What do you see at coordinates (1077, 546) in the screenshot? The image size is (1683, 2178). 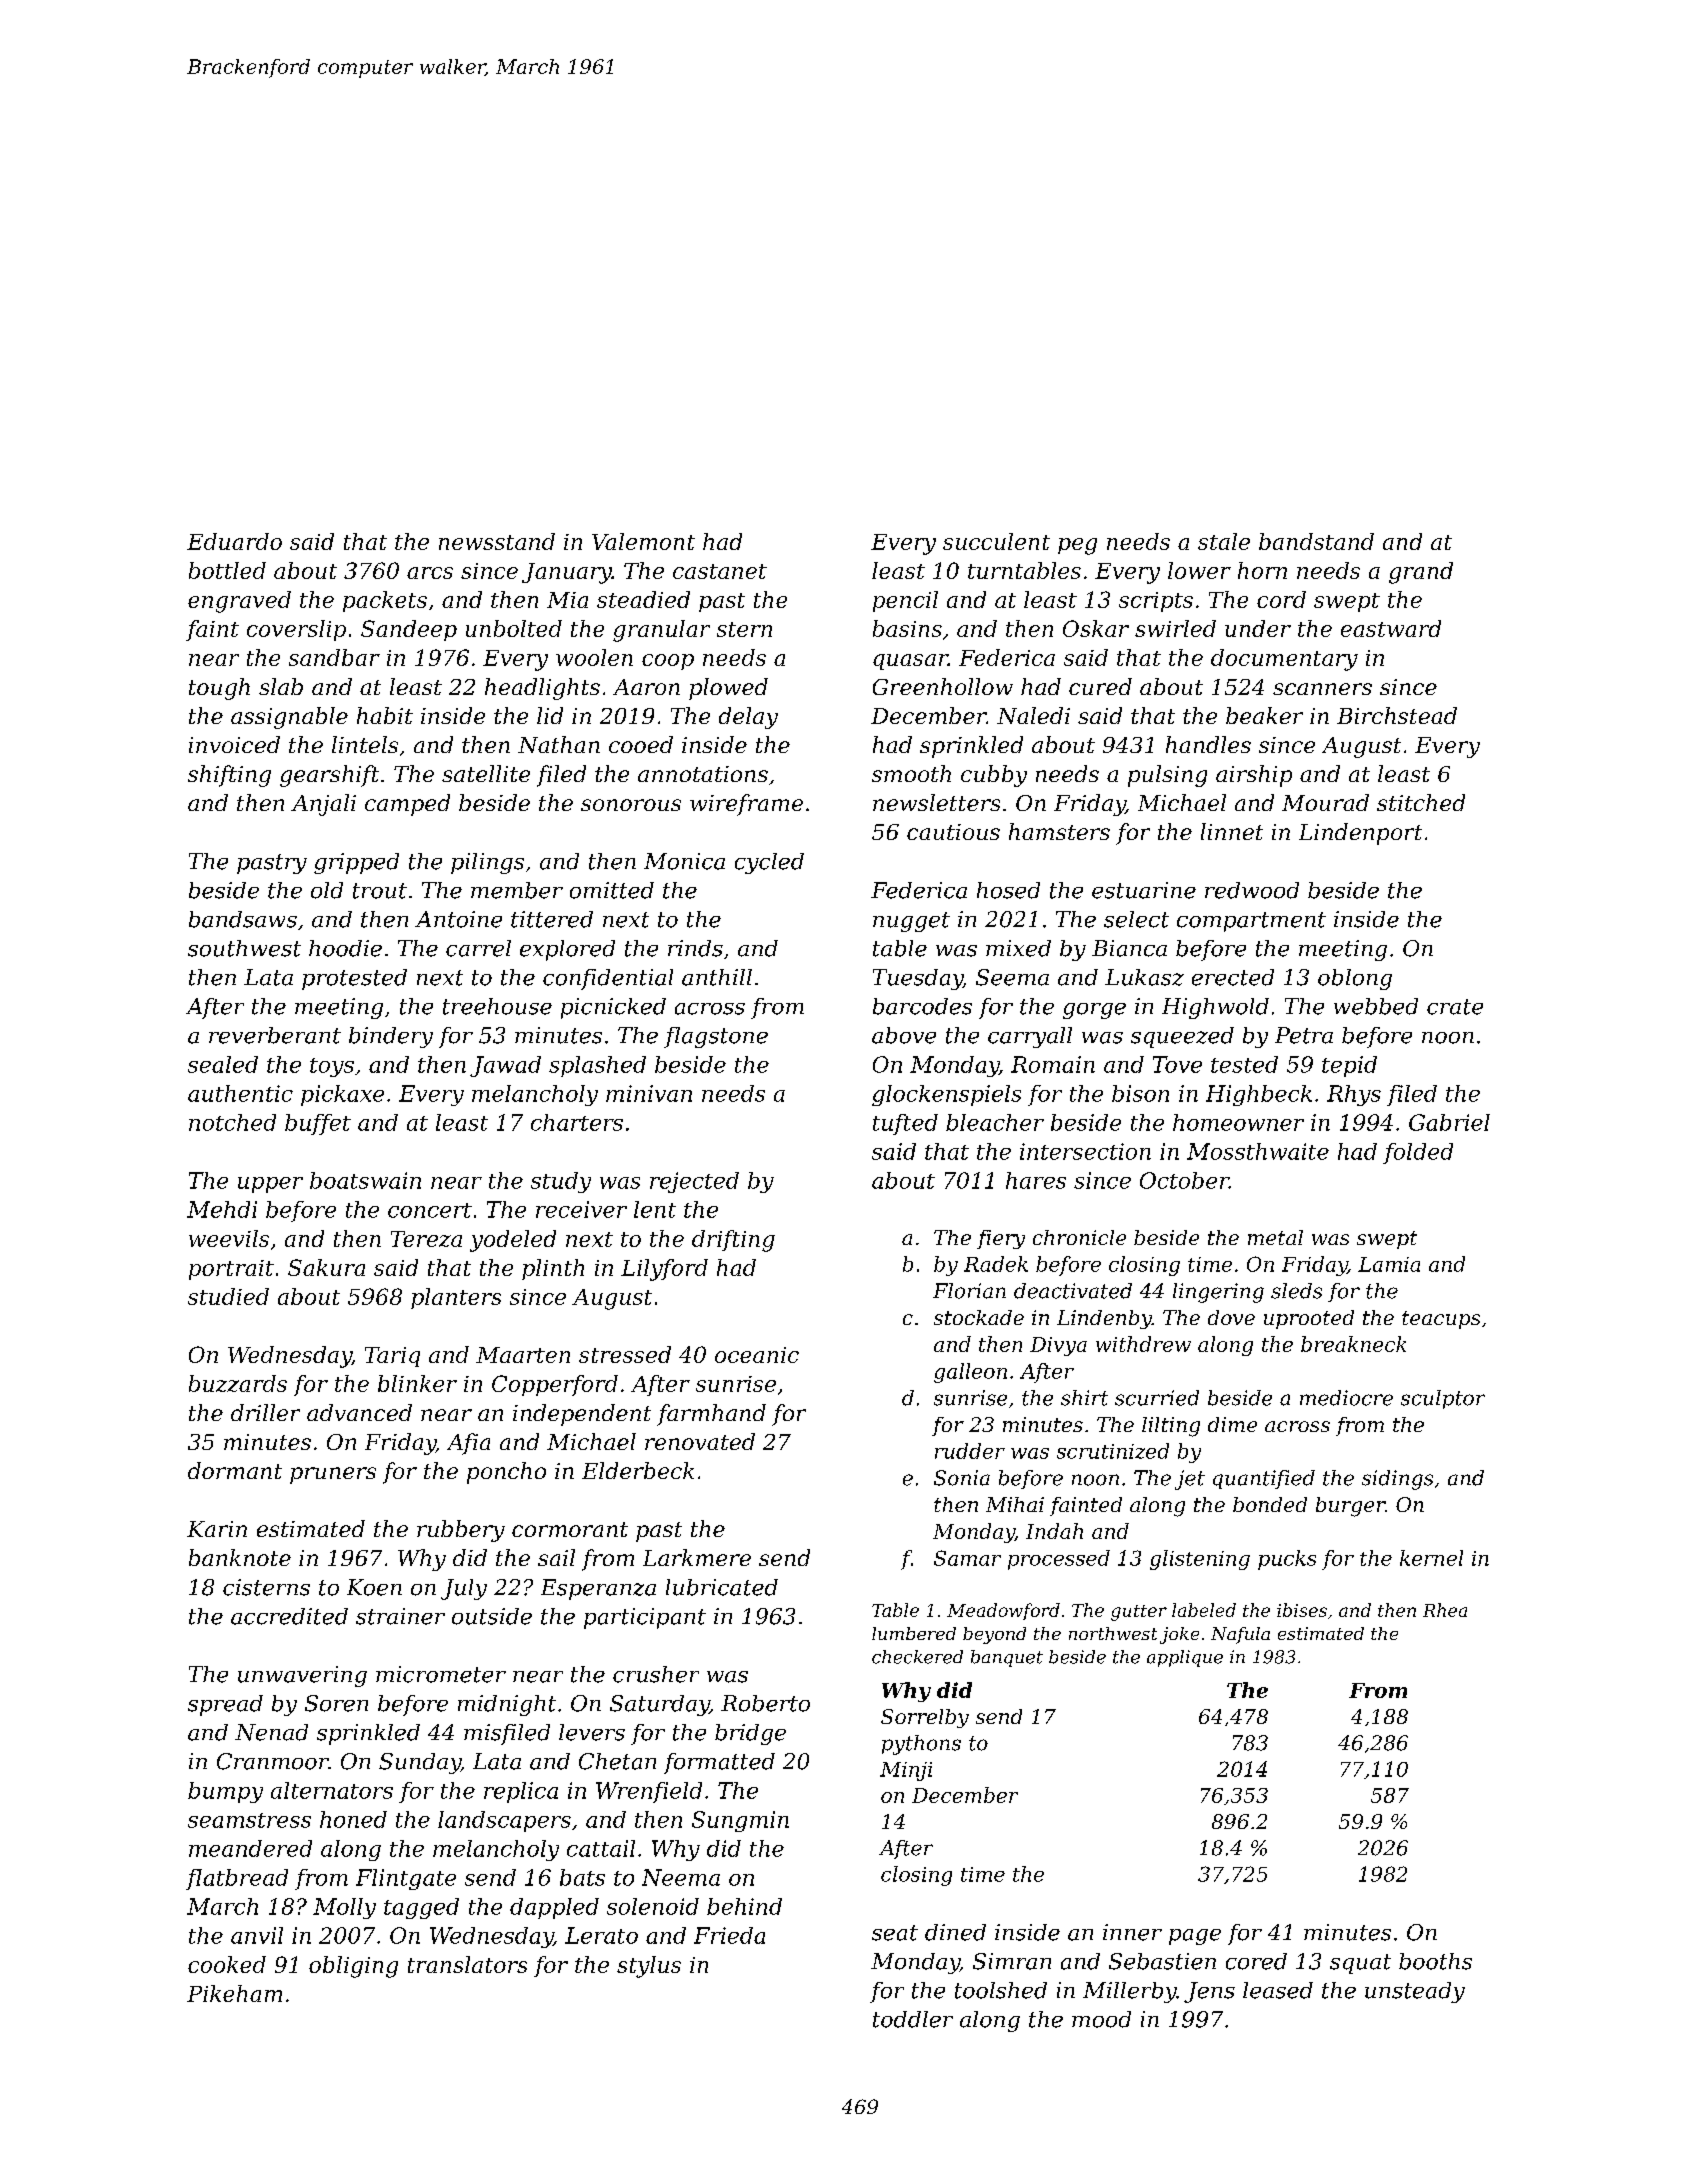 I see `peg` at bounding box center [1077, 546].
